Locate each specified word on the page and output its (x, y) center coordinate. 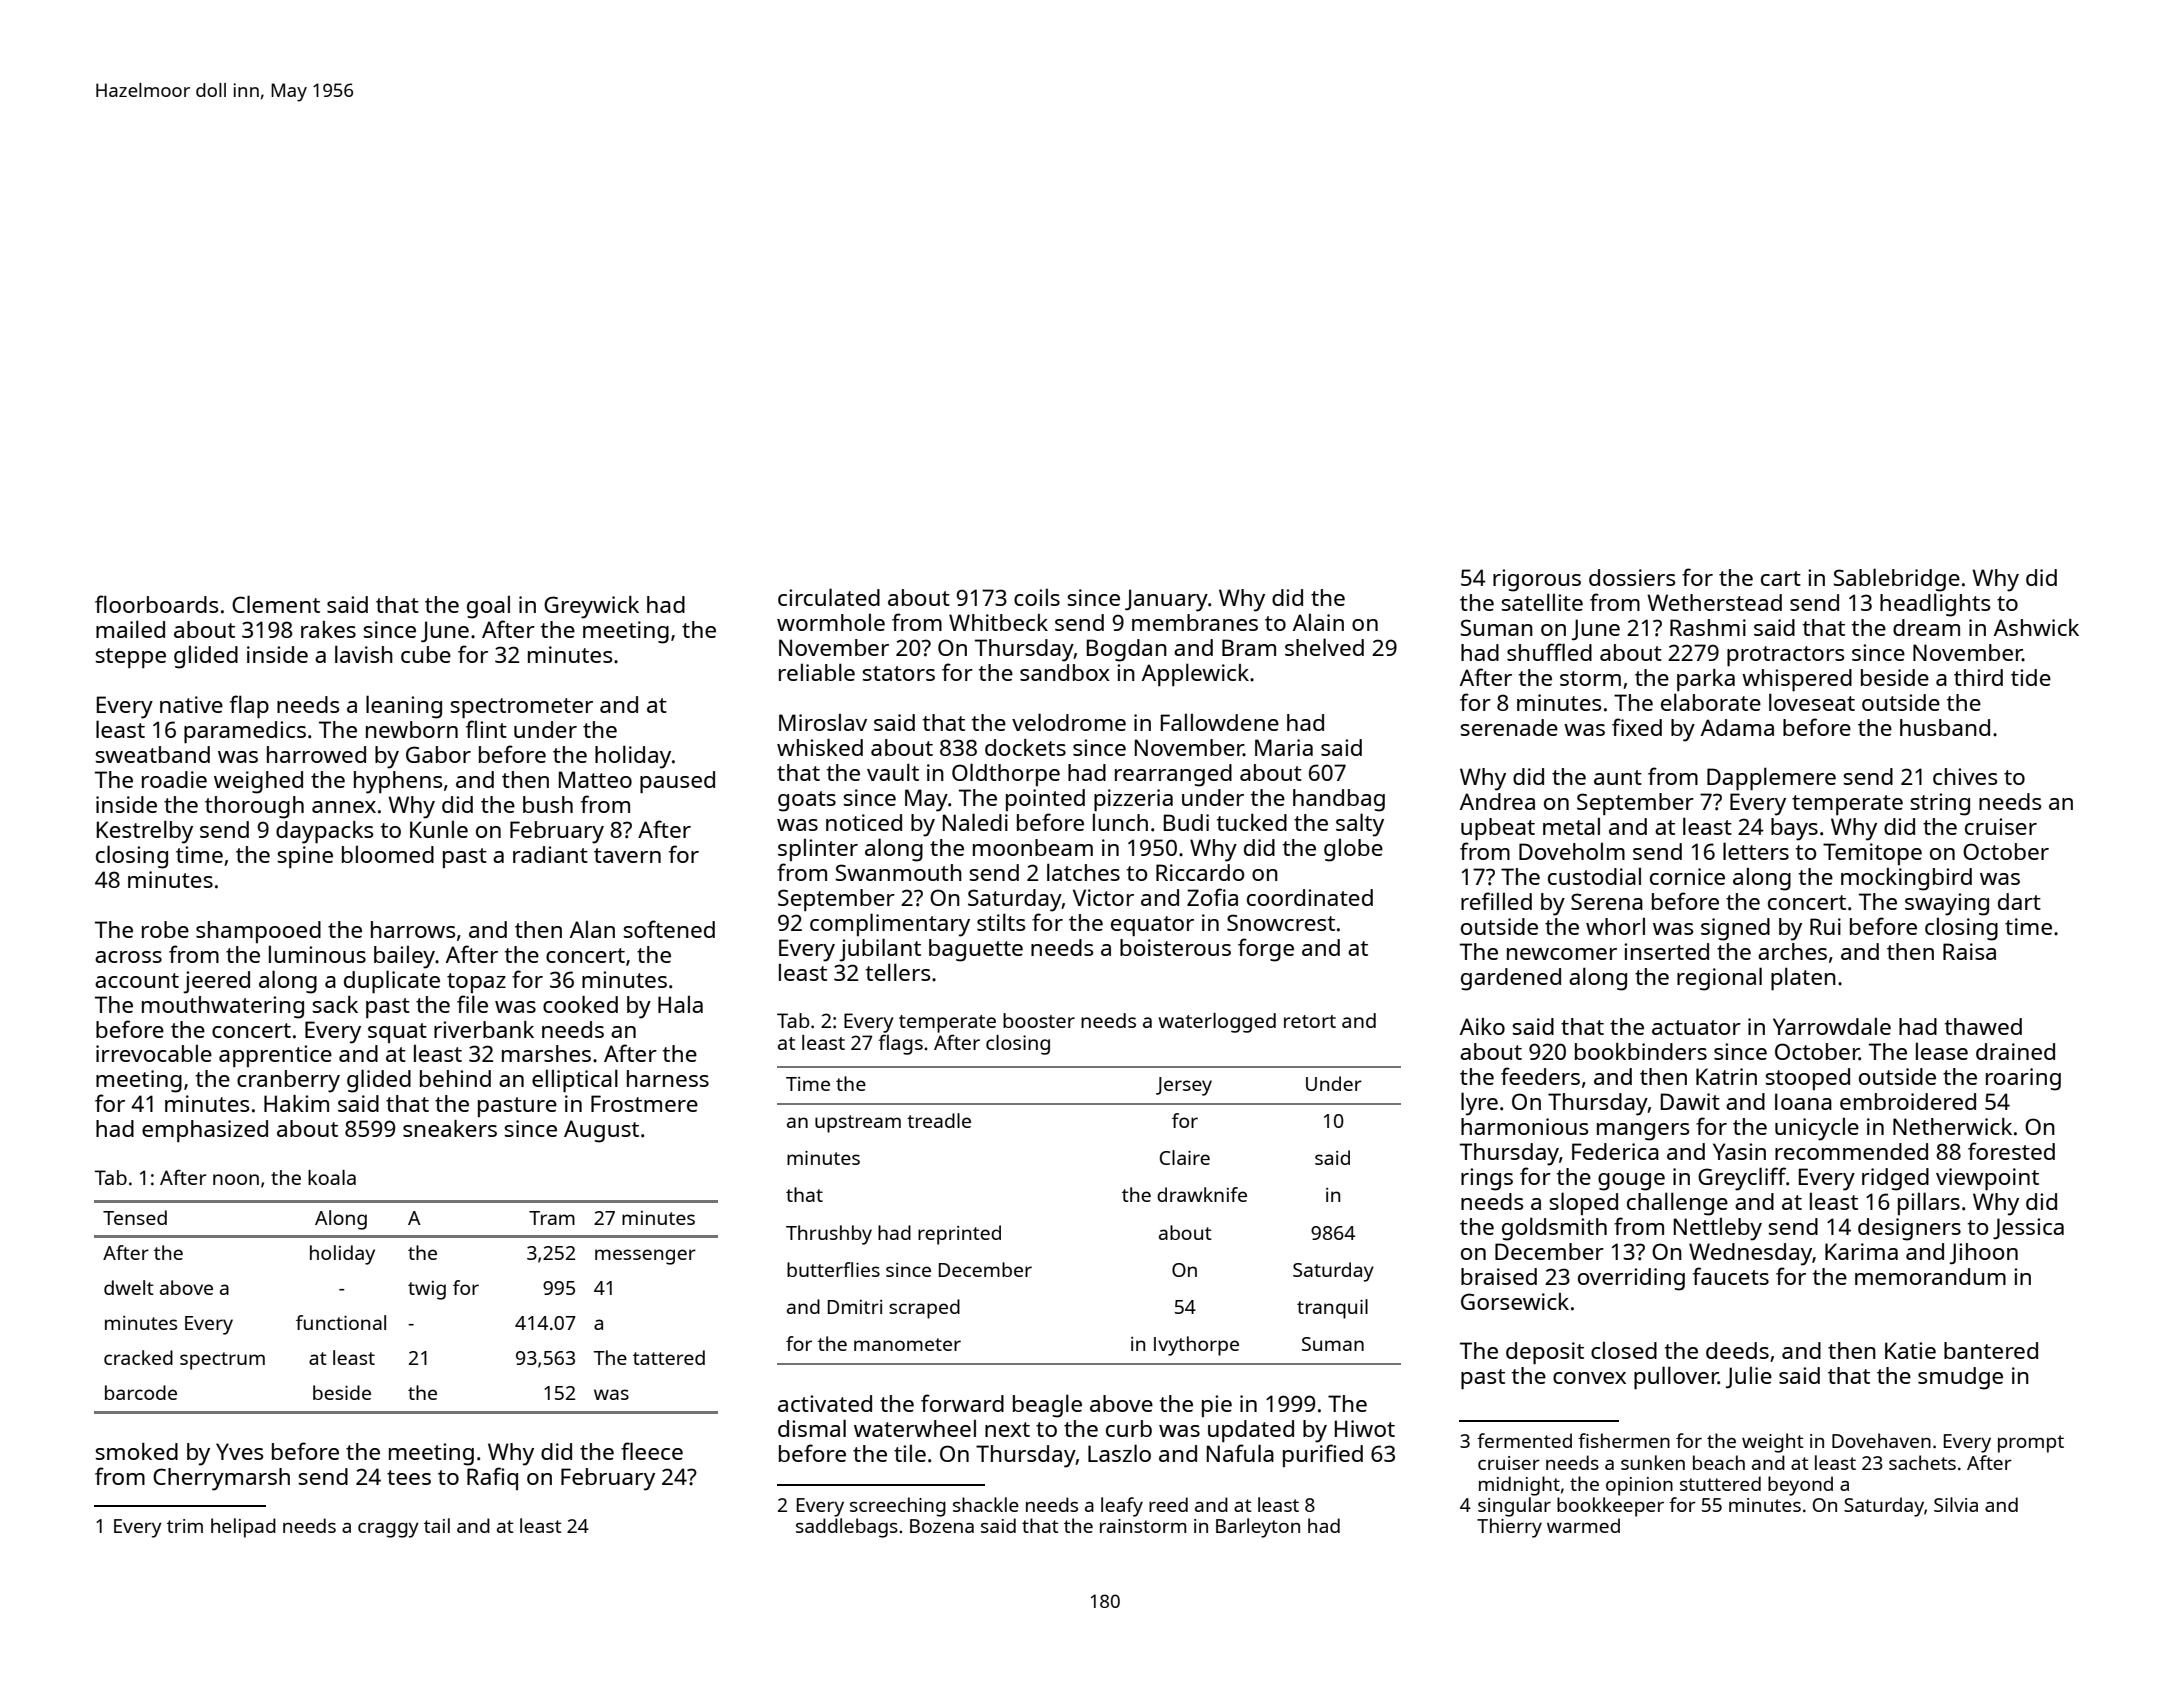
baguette (976, 950)
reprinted (959, 1235)
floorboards (157, 604)
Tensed (135, 1217)
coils (1037, 597)
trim (185, 1526)
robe (165, 929)
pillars (1929, 1203)
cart (1781, 578)
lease (1942, 1051)
